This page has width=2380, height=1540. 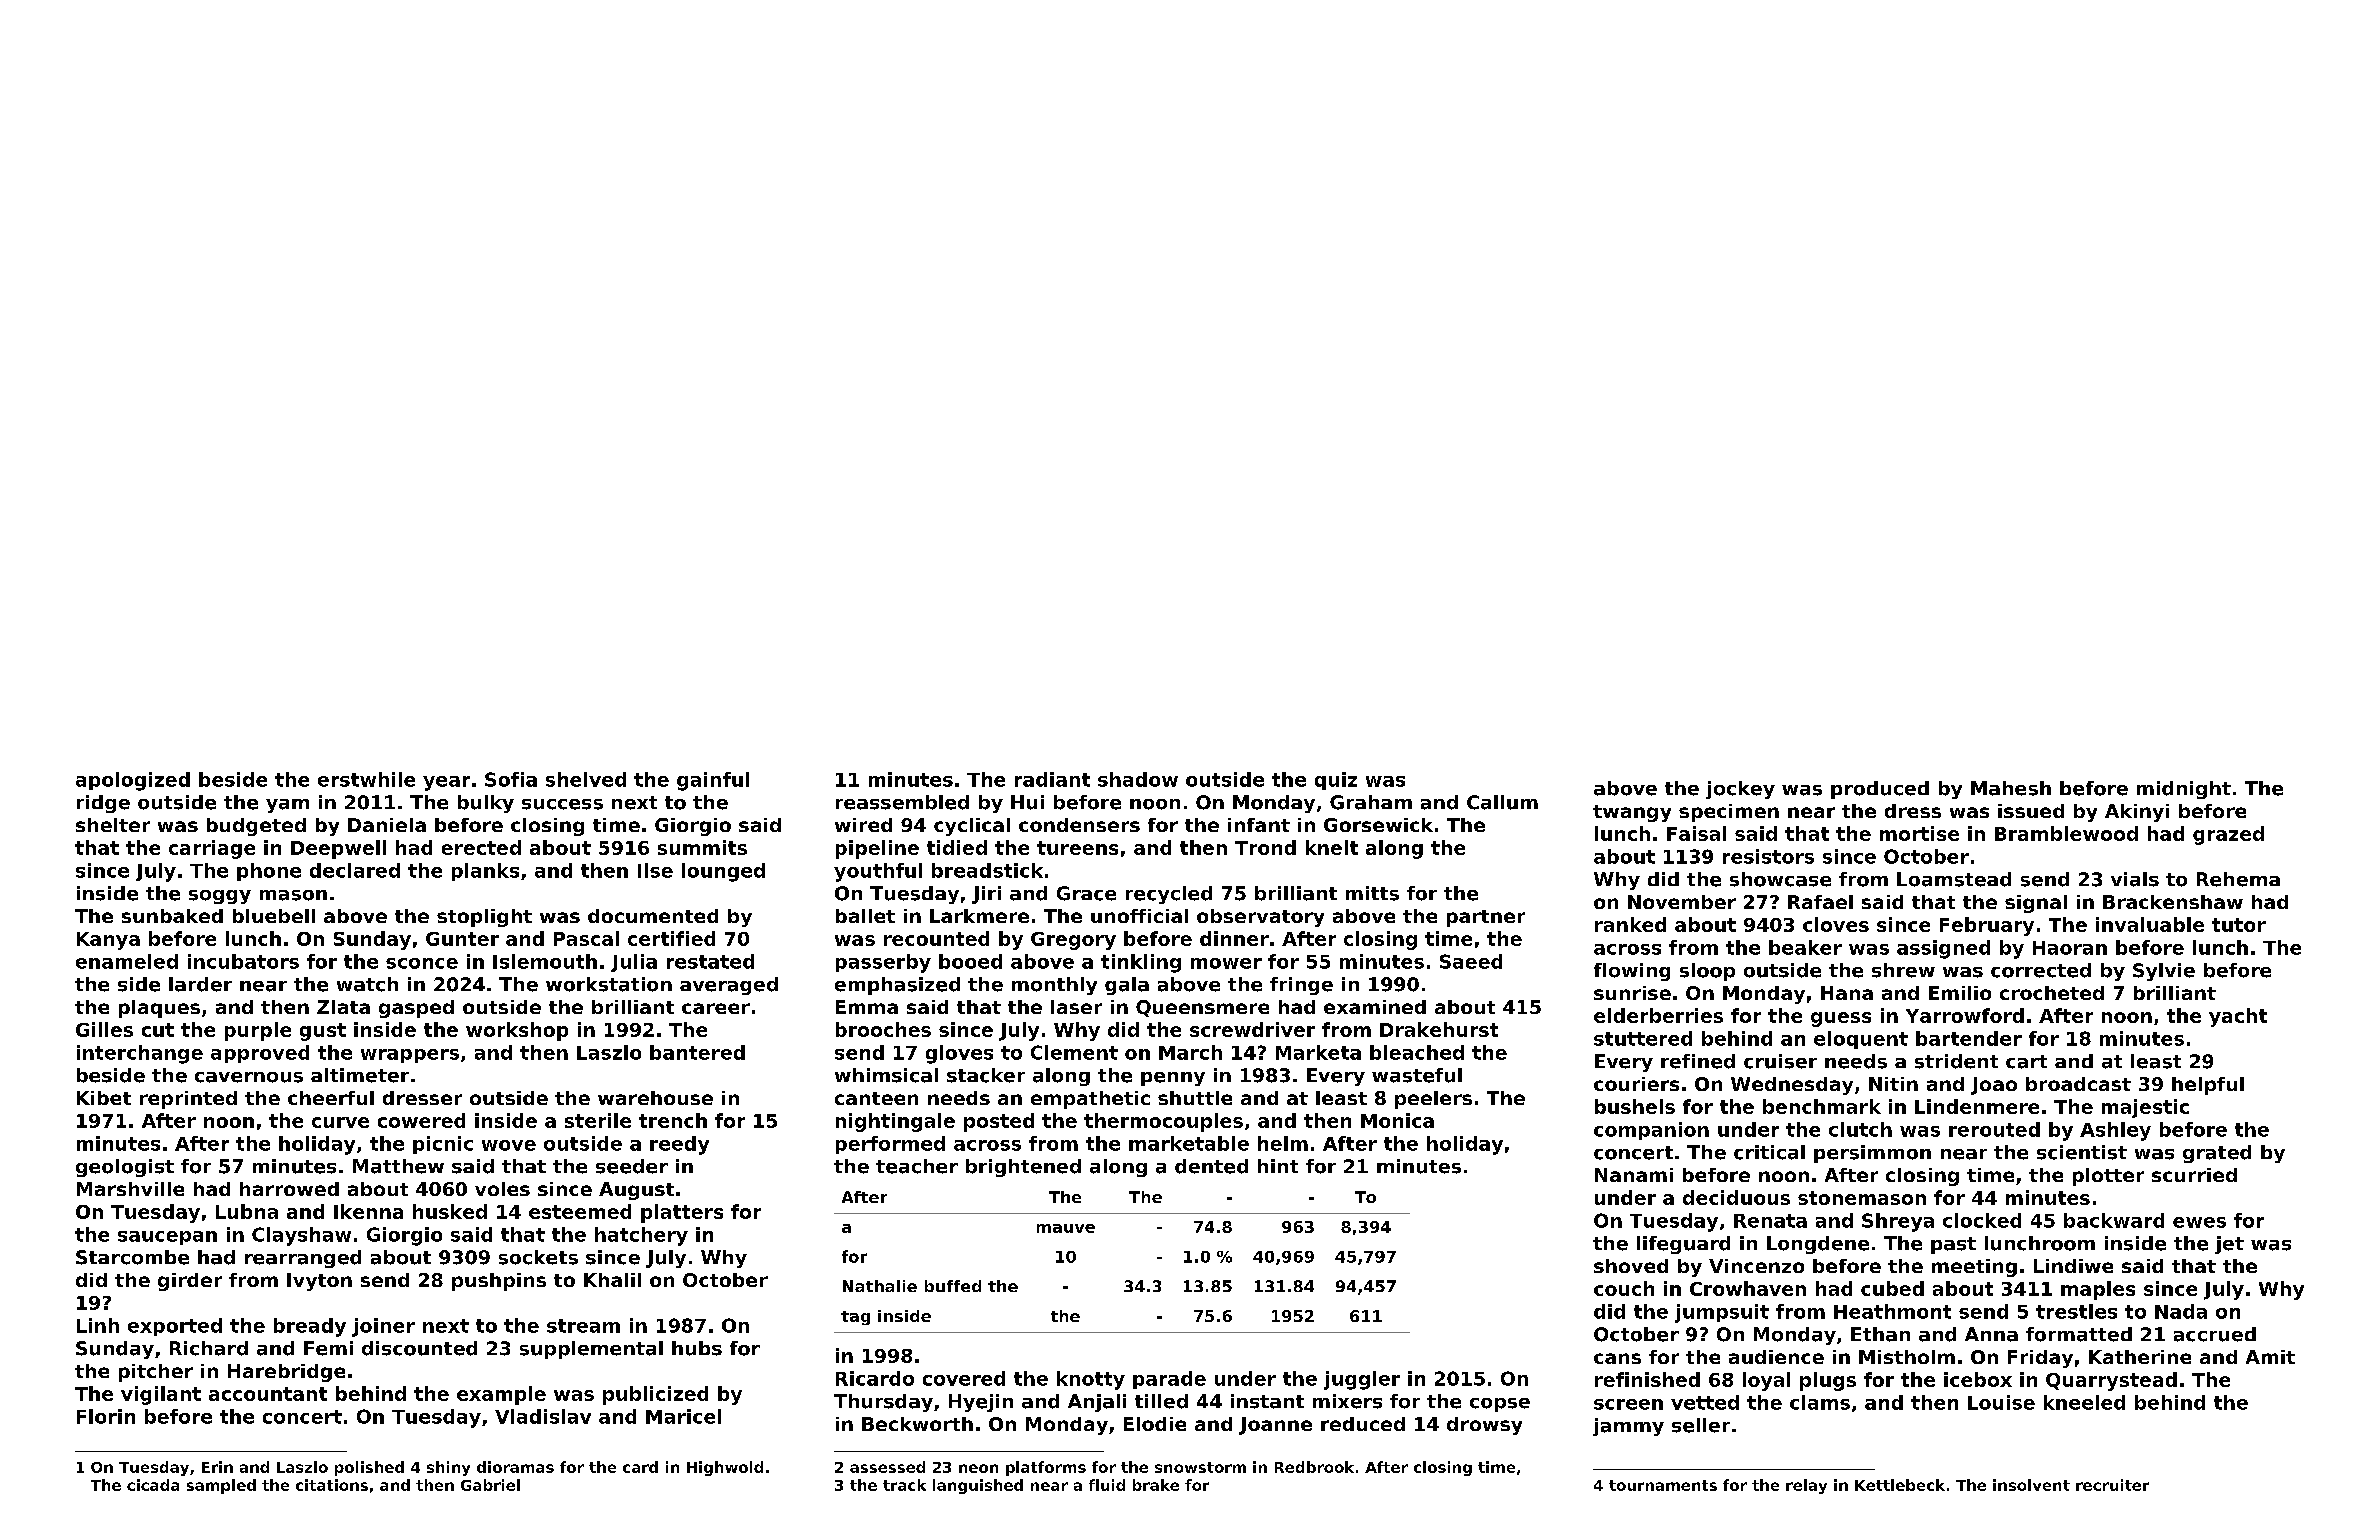 I want to click on track, so click(x=904, y=1485).
